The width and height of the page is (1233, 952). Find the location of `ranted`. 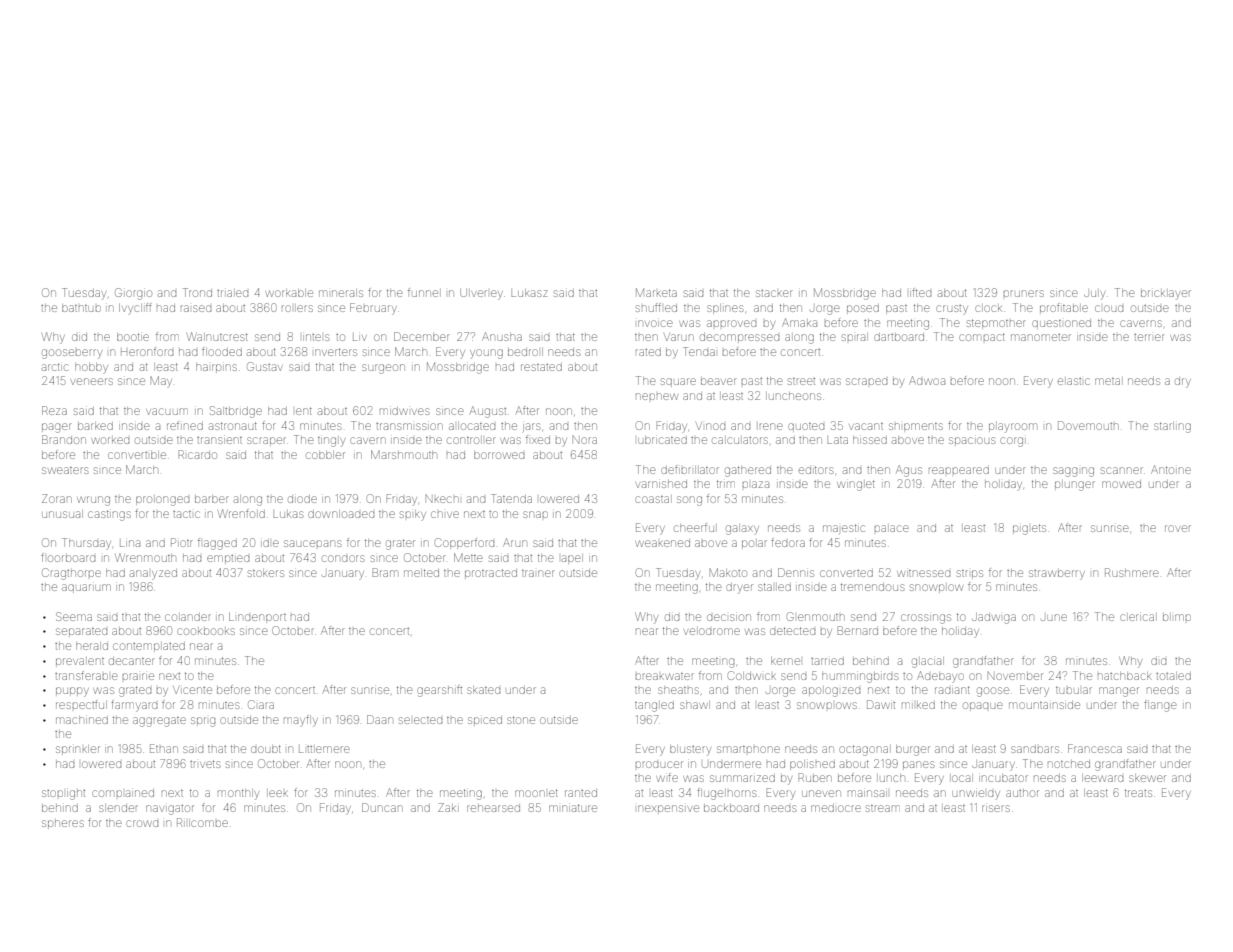

ranted is located at coordinates (581, 793).
